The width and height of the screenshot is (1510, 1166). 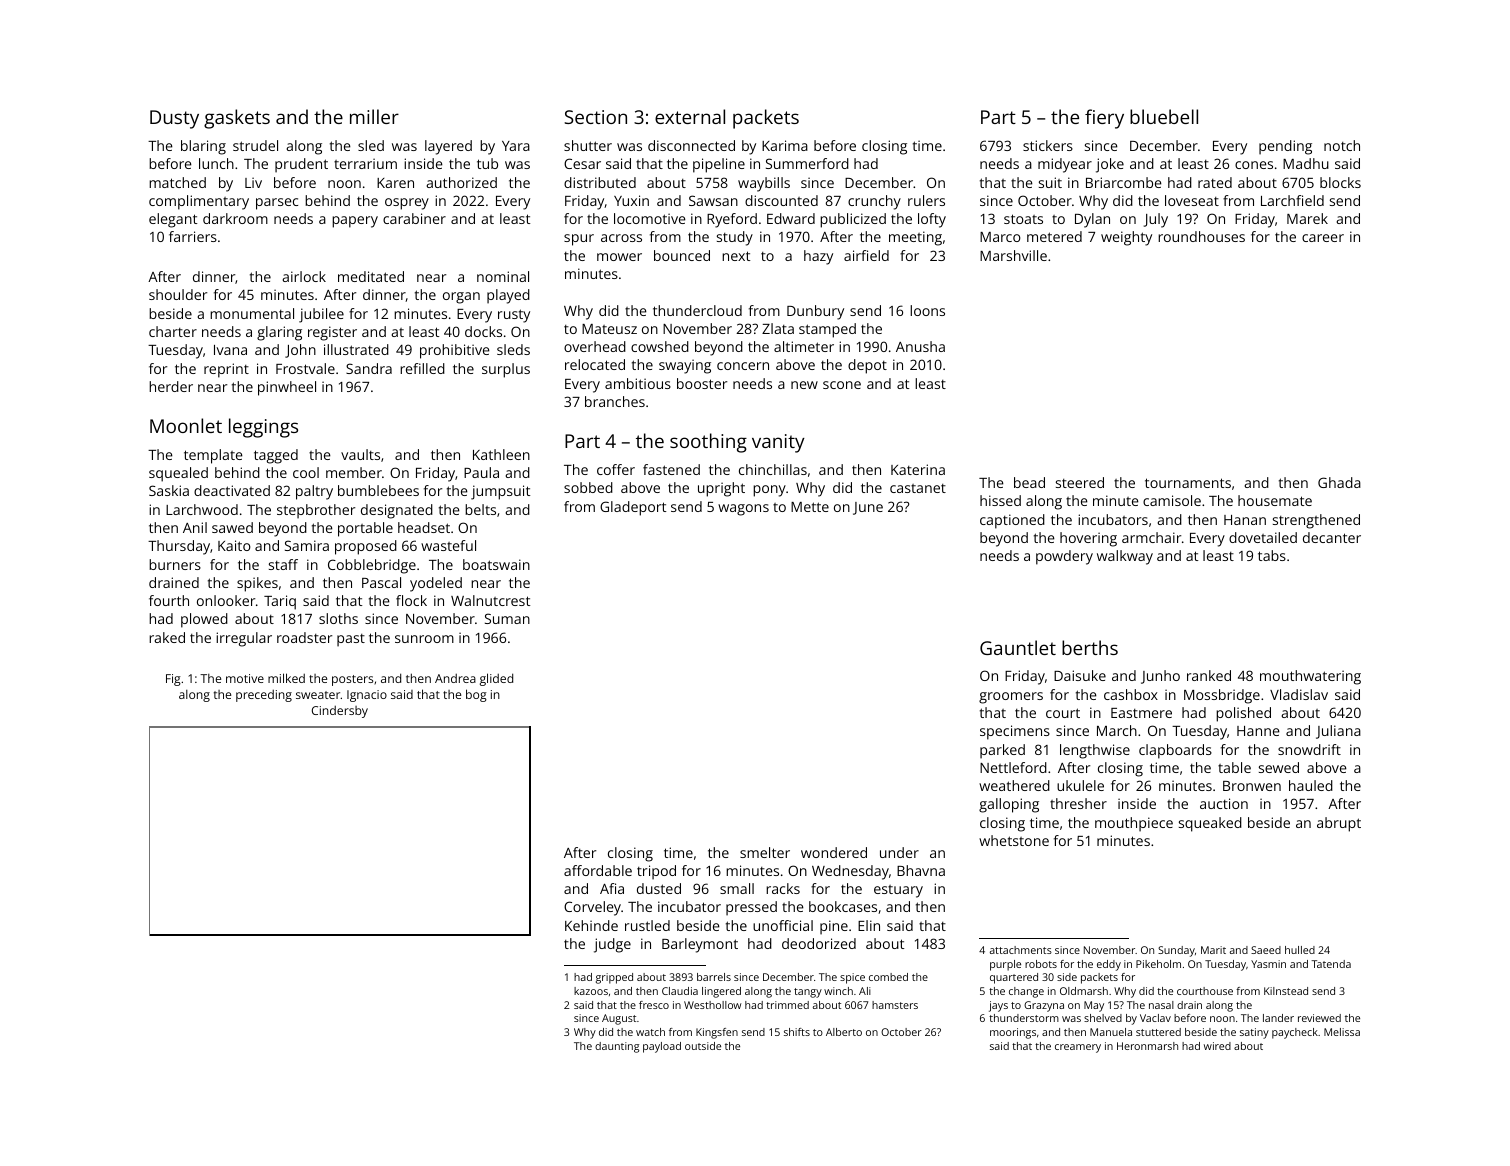 I want to click on kazoos, so click(x=591, y=991).
